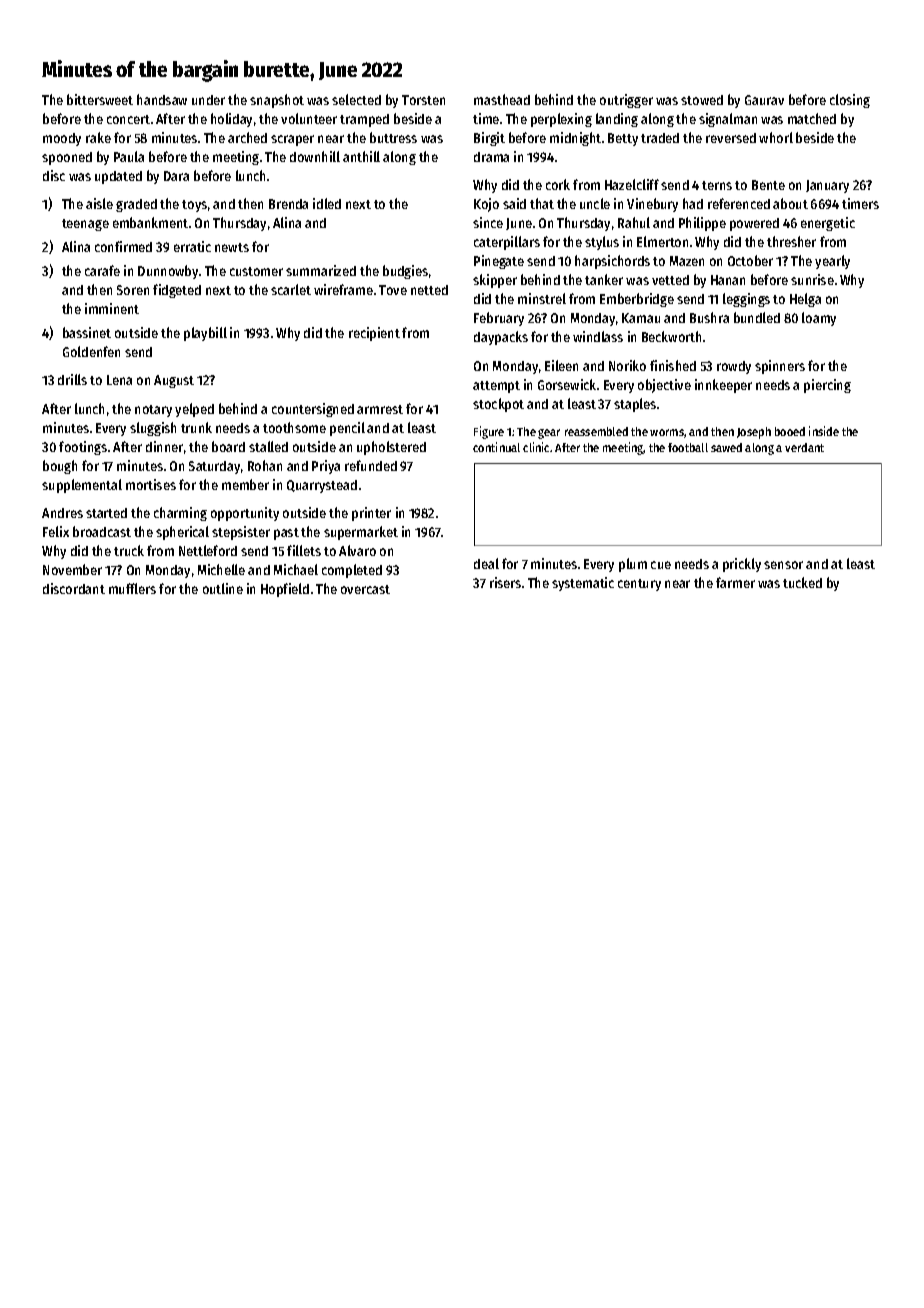 The height and width of the image is (1308, 924). I want to click on selected, so click(356, 99).
